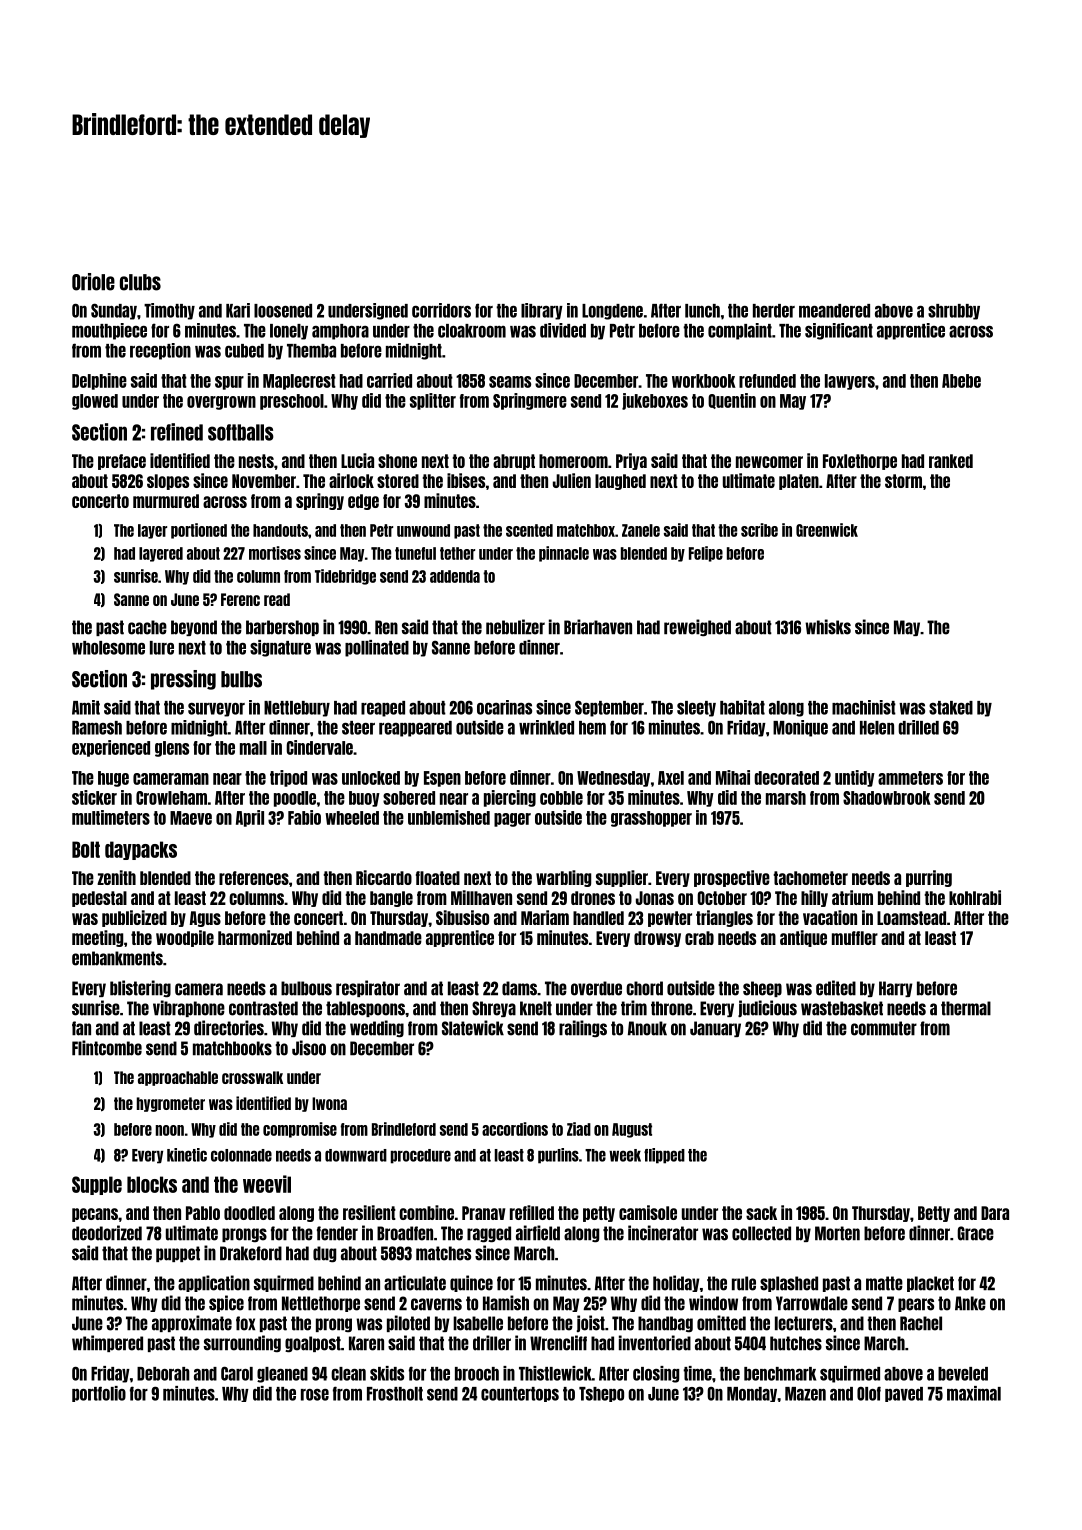 The image size is (1082, 1530). I want to click on Frostholt, so click(395, 1394).
